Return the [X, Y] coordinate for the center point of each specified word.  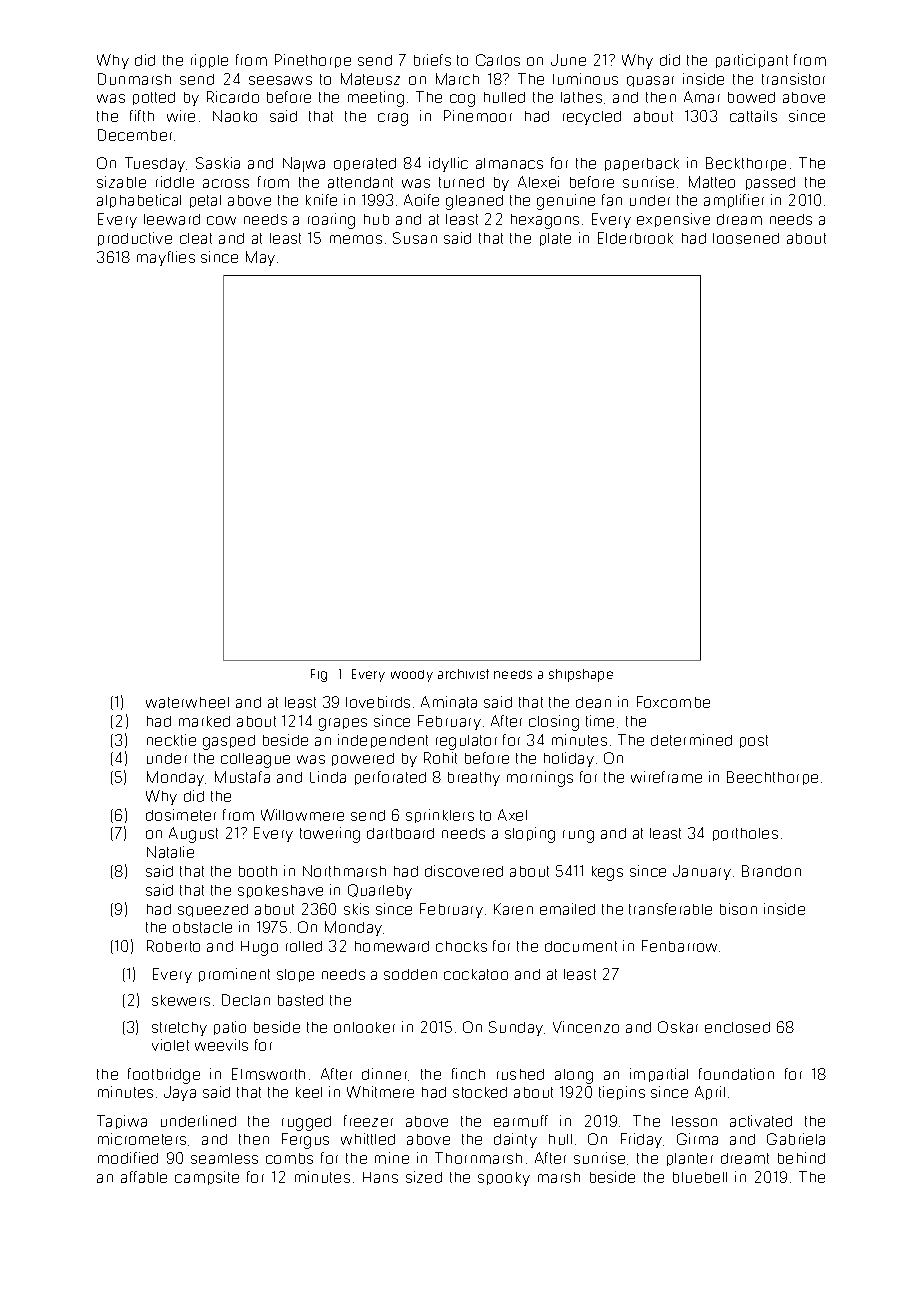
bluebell [700, 1177]
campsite [207, 1178]
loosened [746, 238]
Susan [415, 238]
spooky [504, 1179]
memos [356, 239]
